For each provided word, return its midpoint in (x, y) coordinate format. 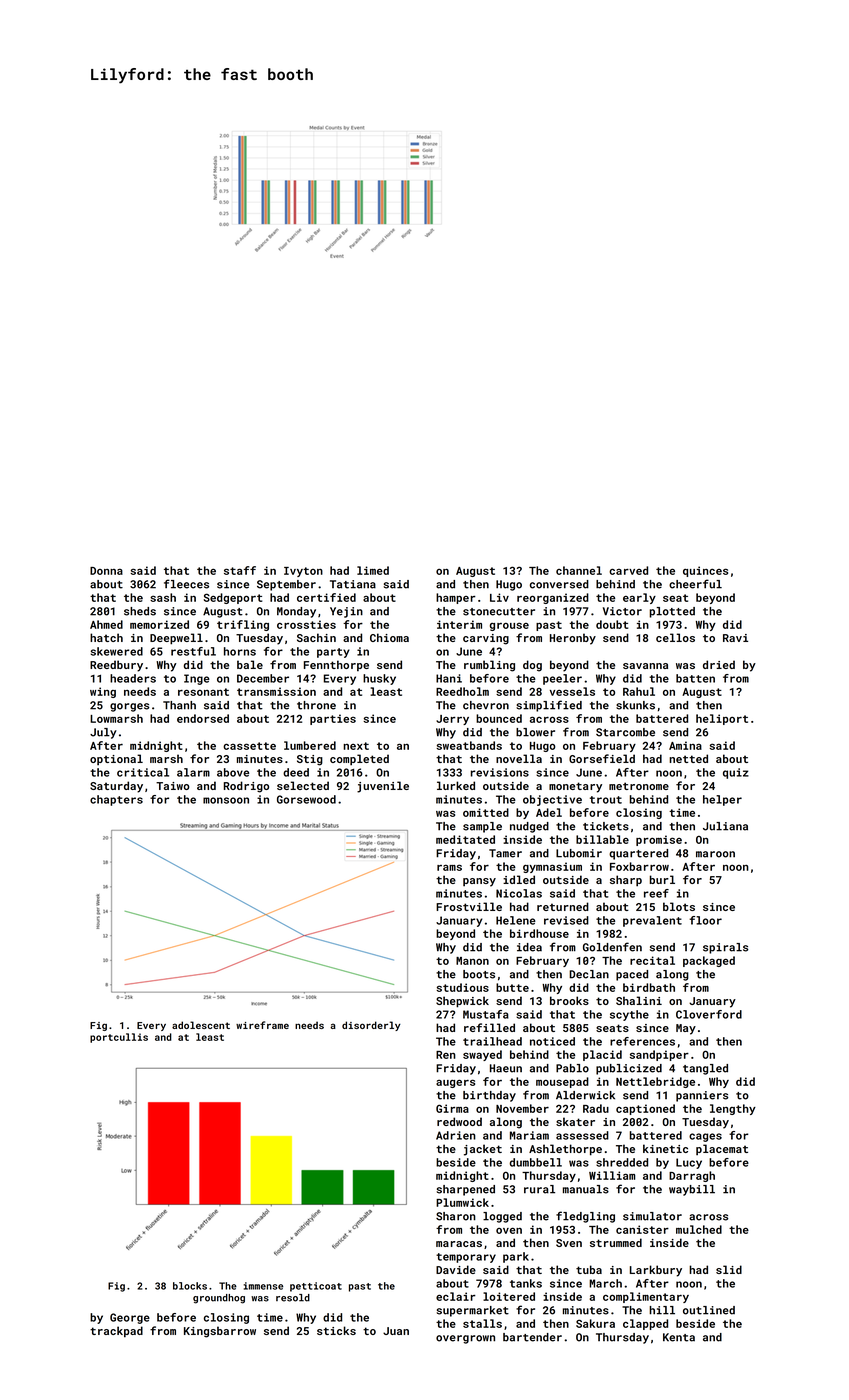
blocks (190, 1286)
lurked (456, 785)
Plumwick (462, 1202)
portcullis (119, 1038)
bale (250, 664)
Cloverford (709, 1014)
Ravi (735, 638)
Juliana (725, 826)
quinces (705, 571)
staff (240, 570)
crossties (306, 624)
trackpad (116, 1332)
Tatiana (353, 584)
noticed (552, 1041)
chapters (116, 800)
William (612, 1175)
